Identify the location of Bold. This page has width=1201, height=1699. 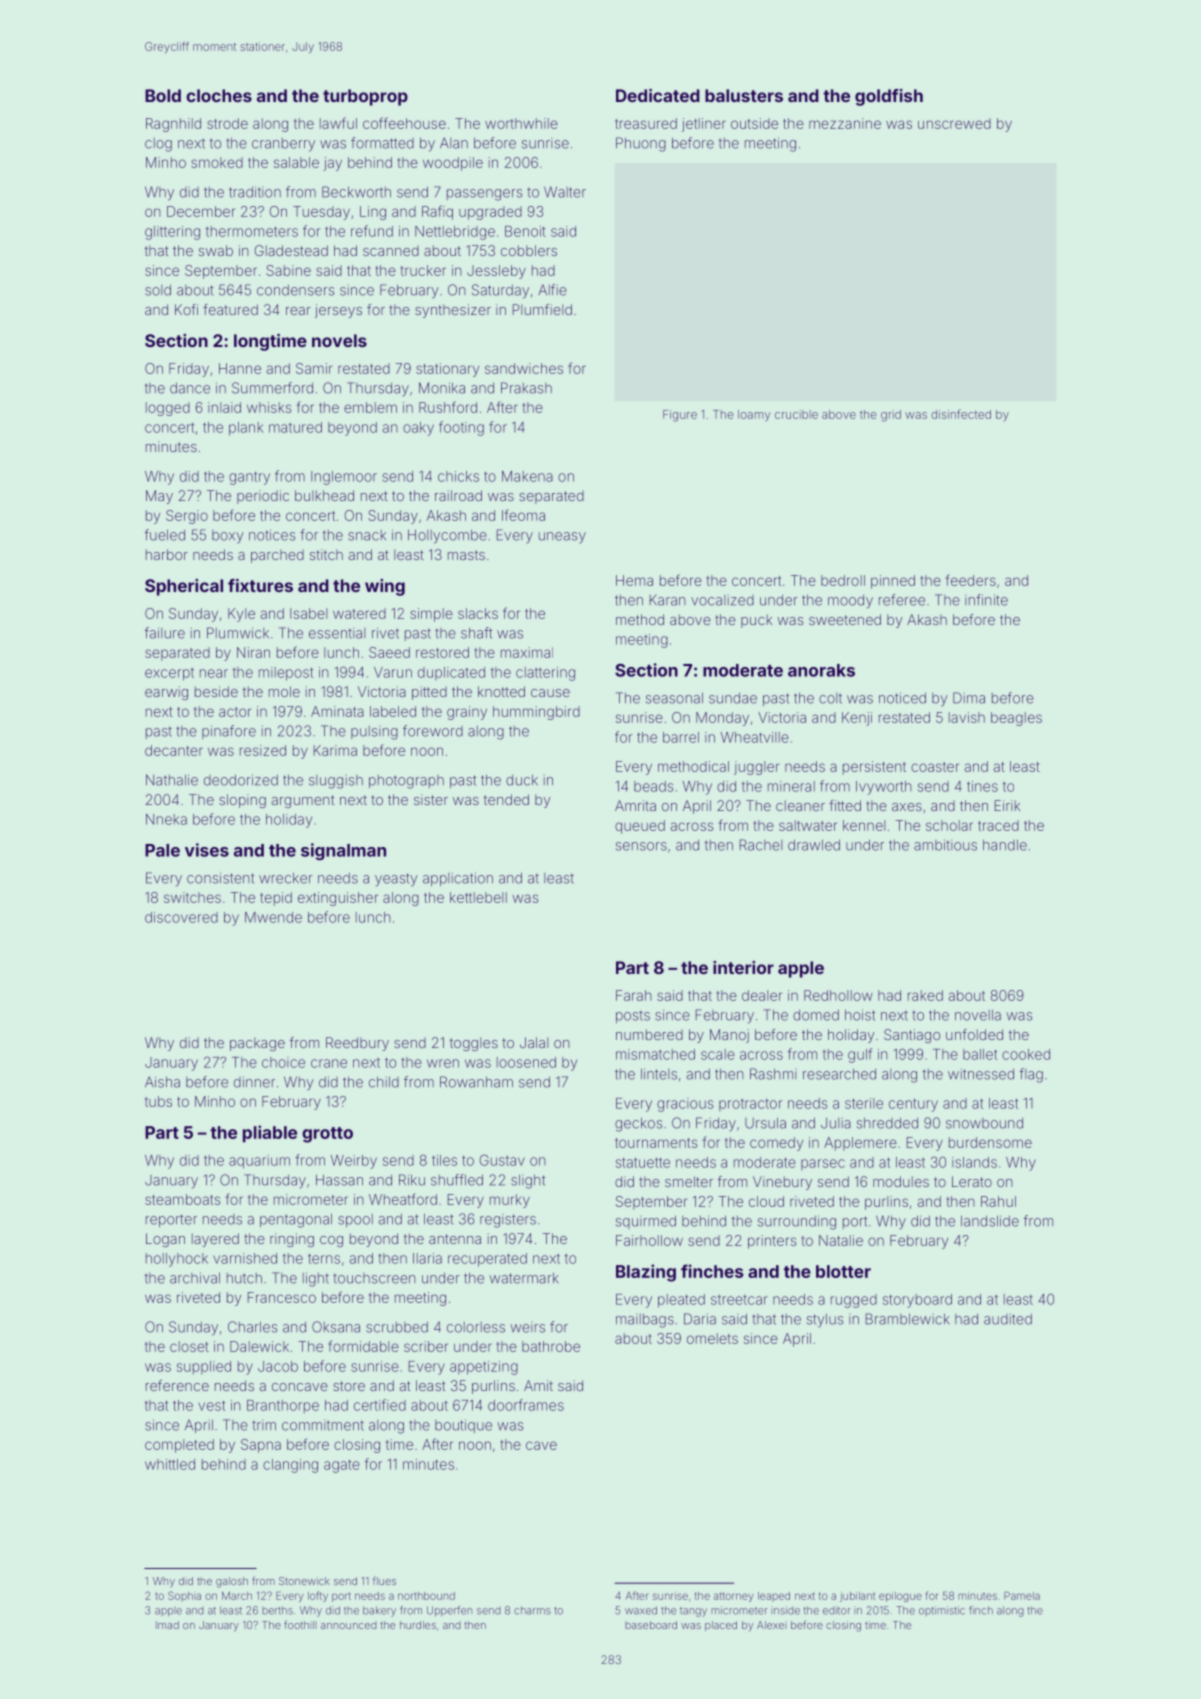
(163, 95).
